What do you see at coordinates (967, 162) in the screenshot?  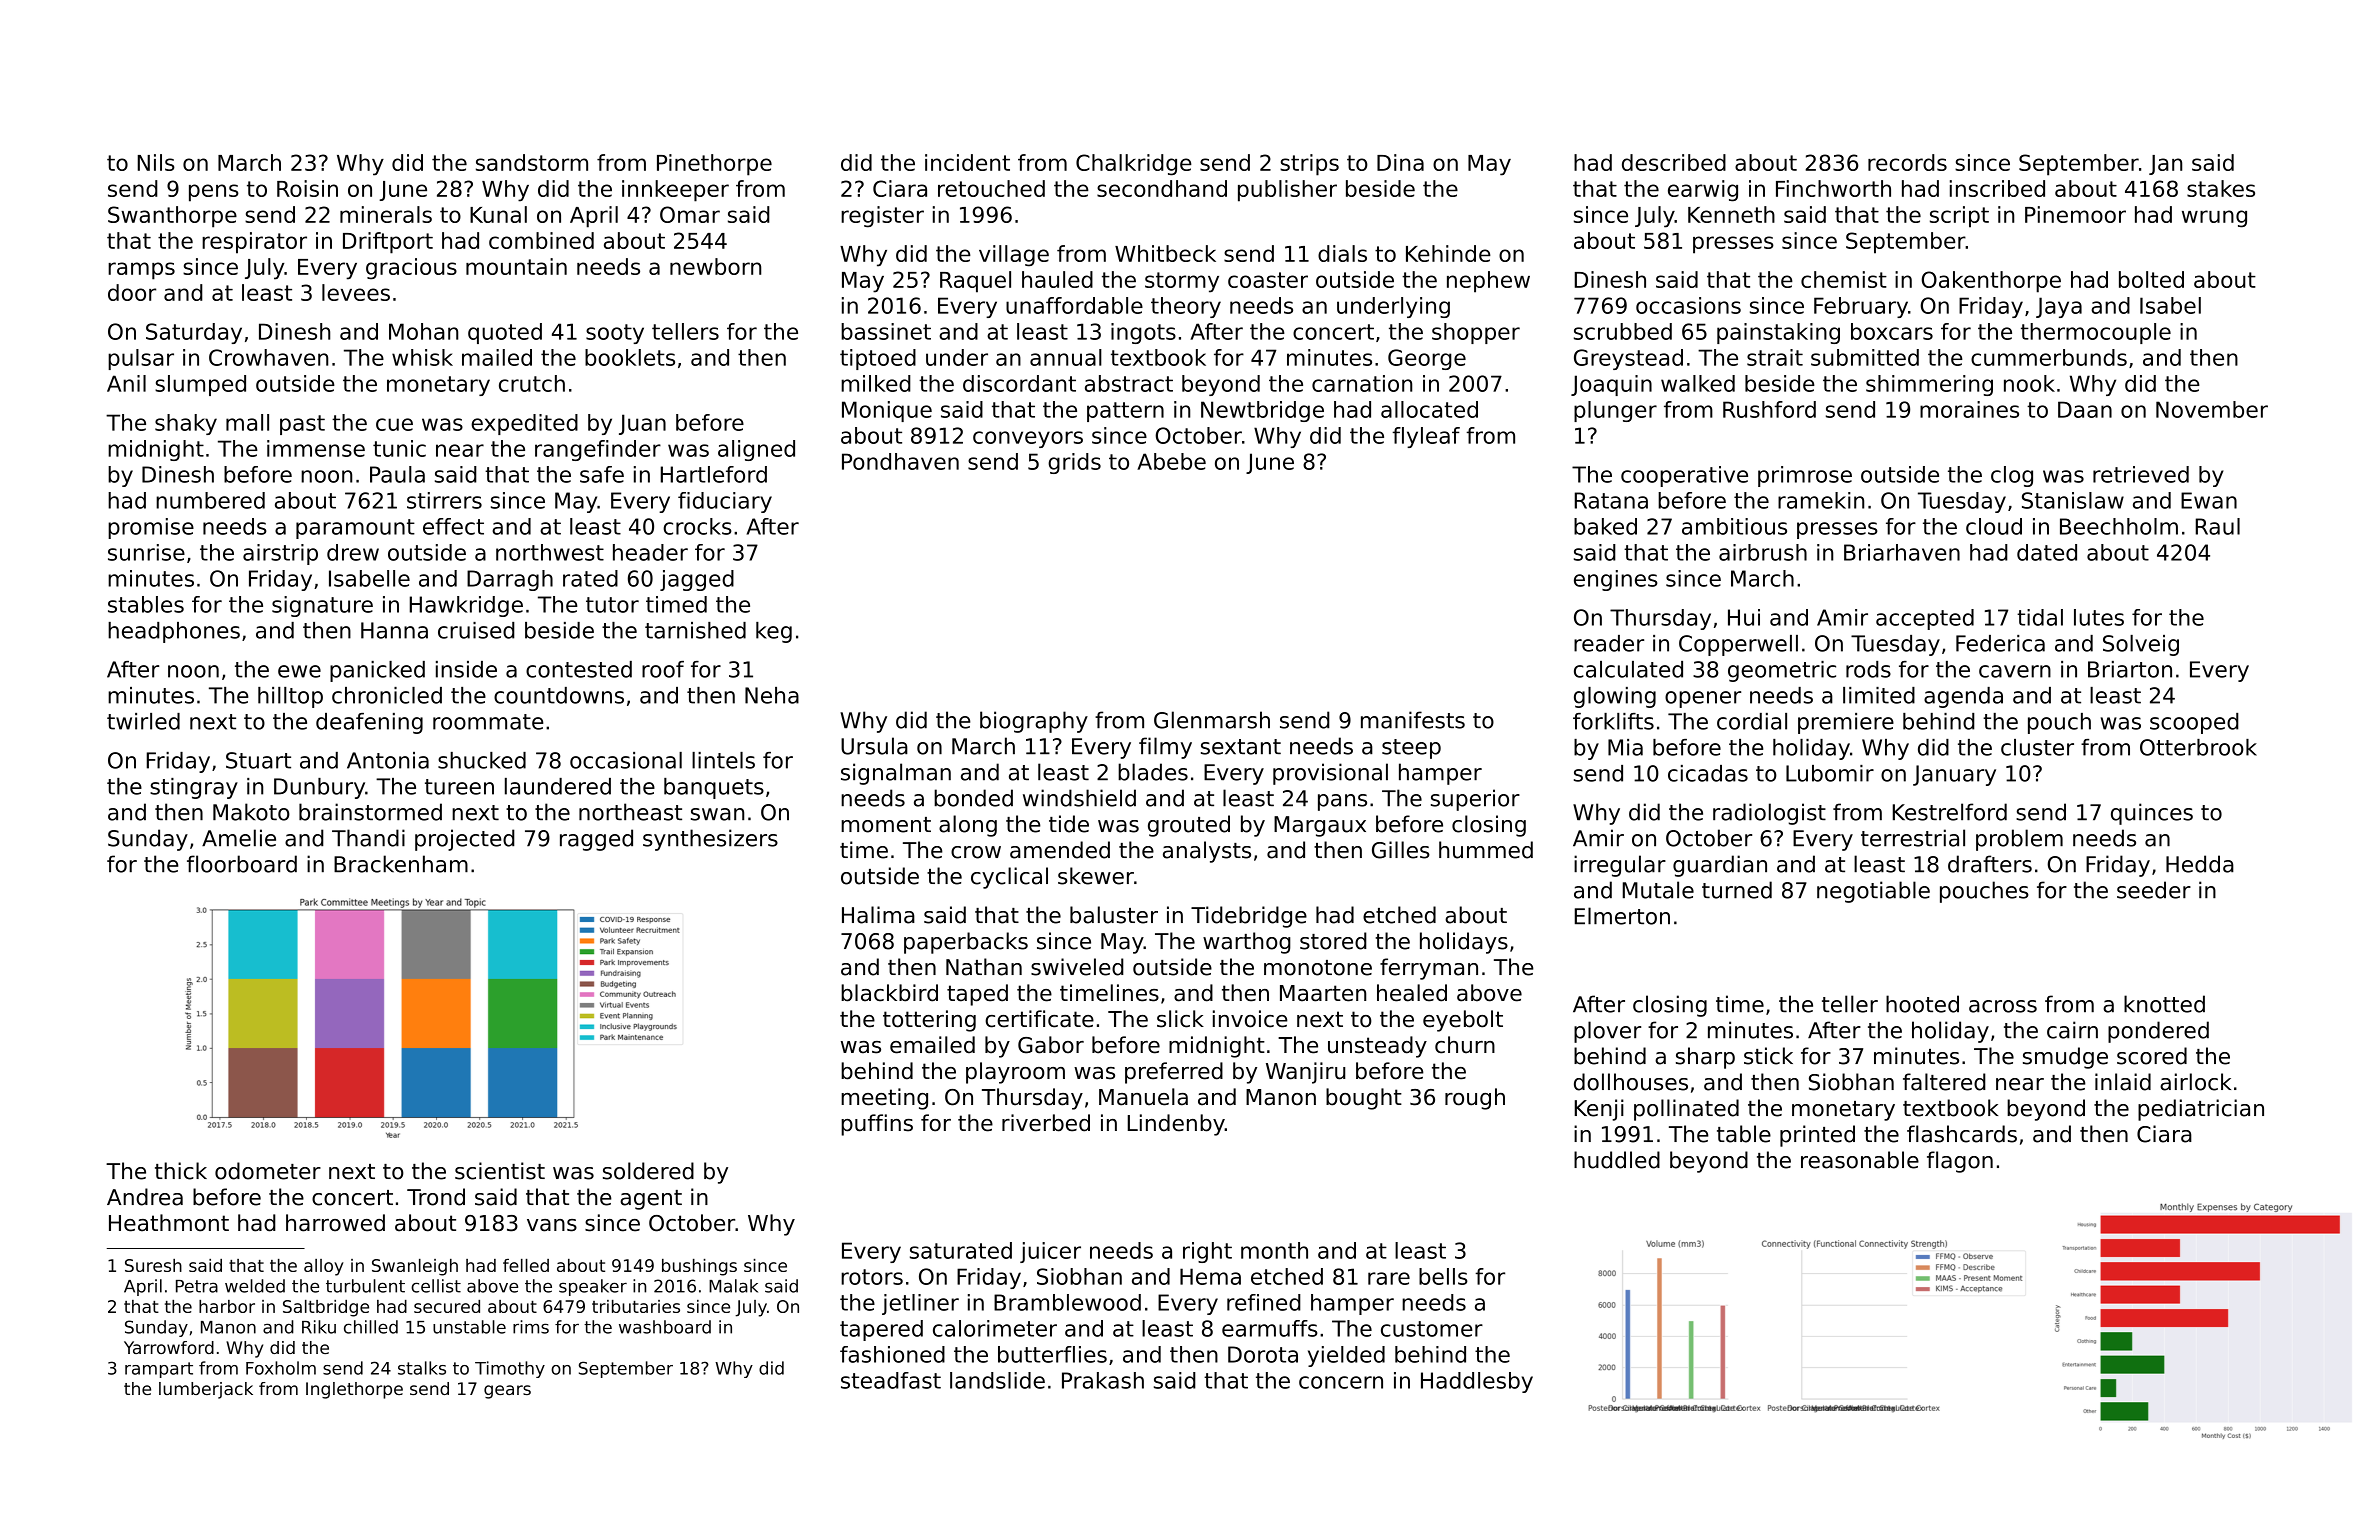 I see `incident` at bounding box center [967, 162].
